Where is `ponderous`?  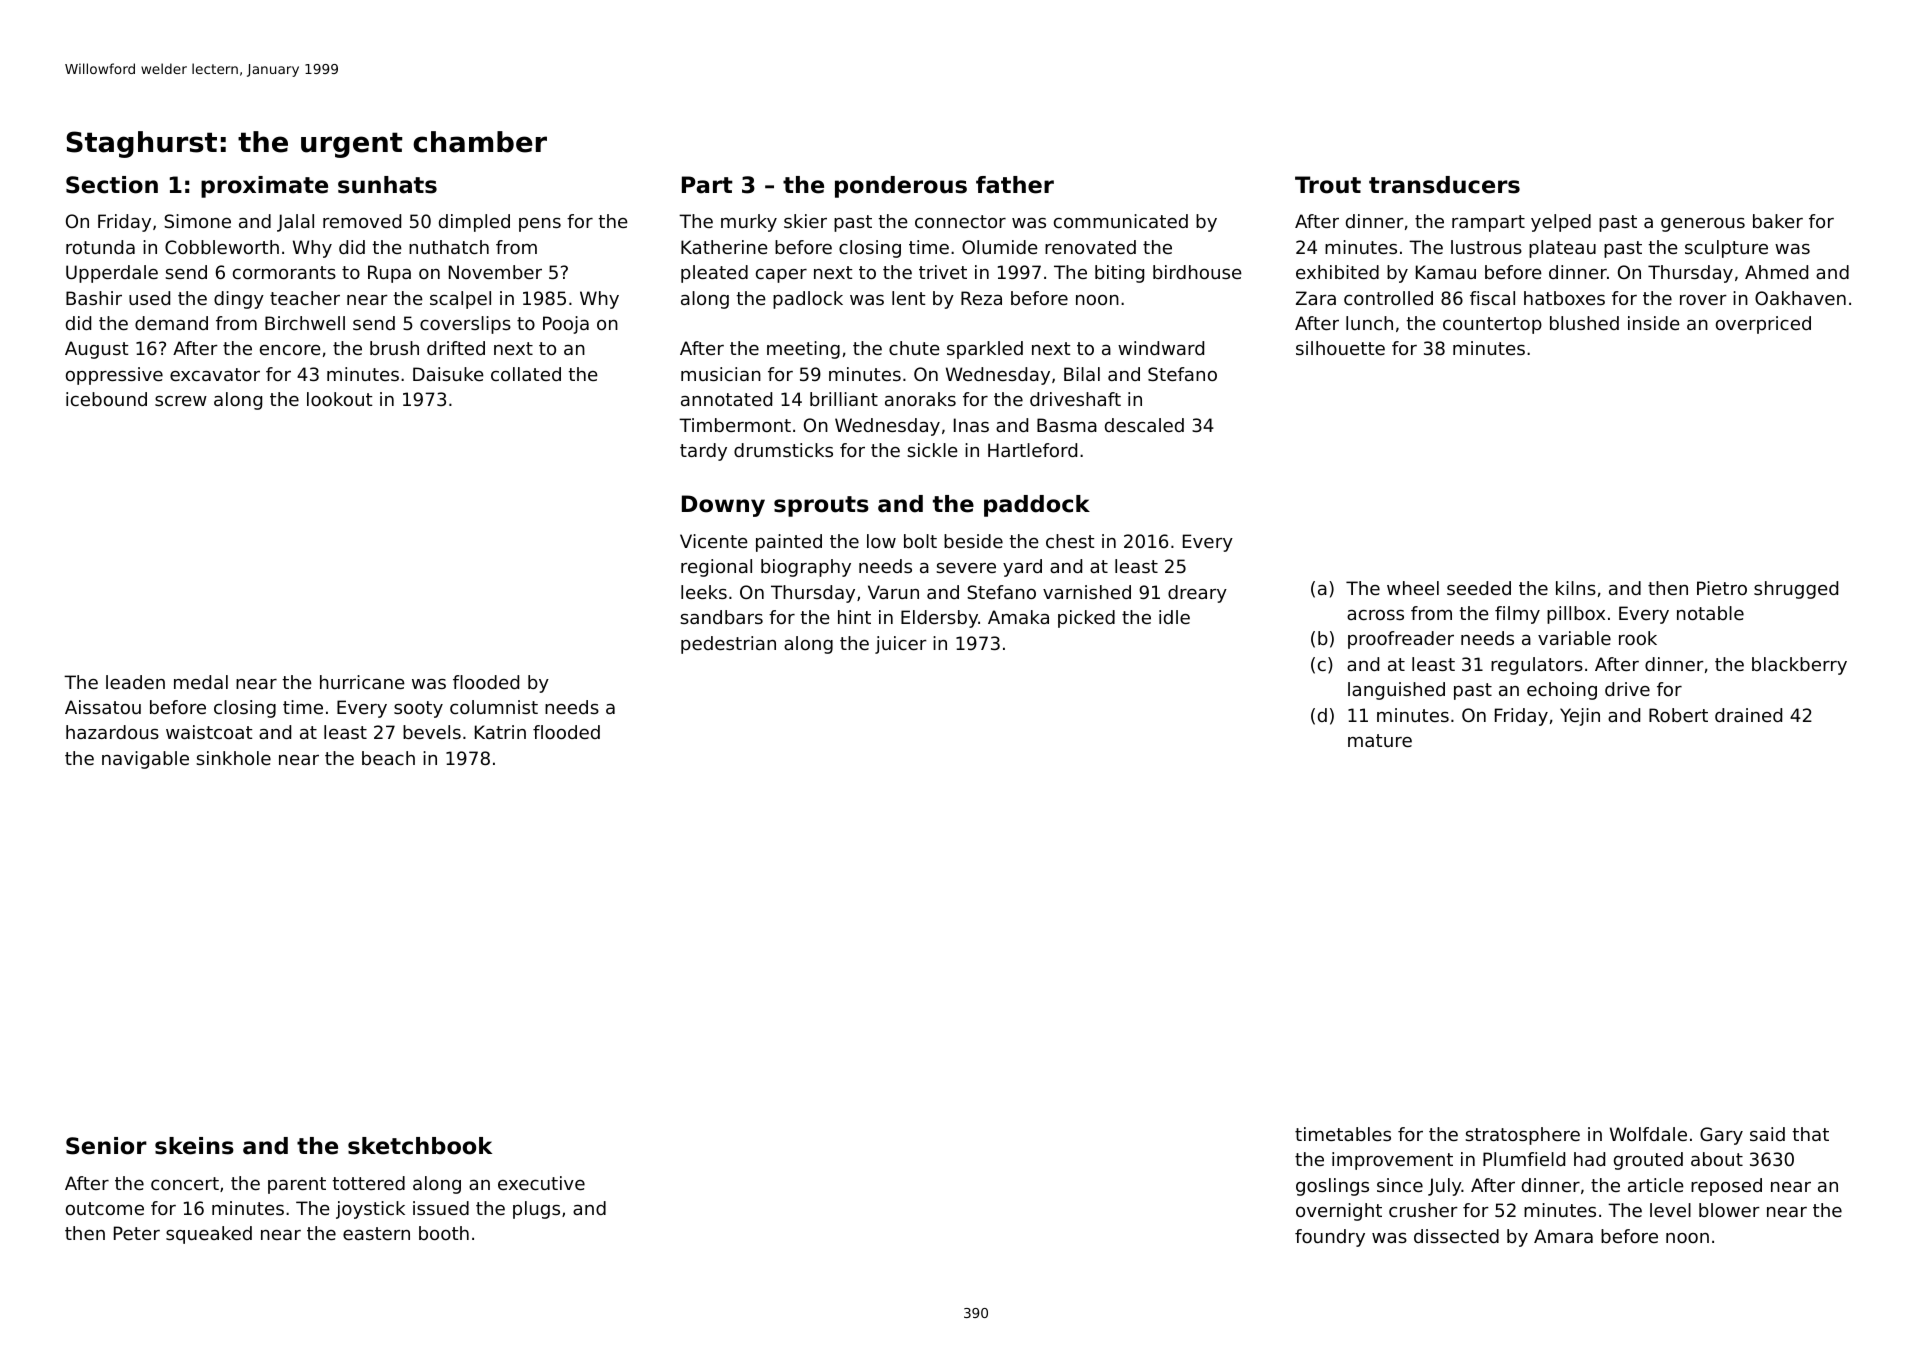 ponderous is located at coordinates (901, 187).
